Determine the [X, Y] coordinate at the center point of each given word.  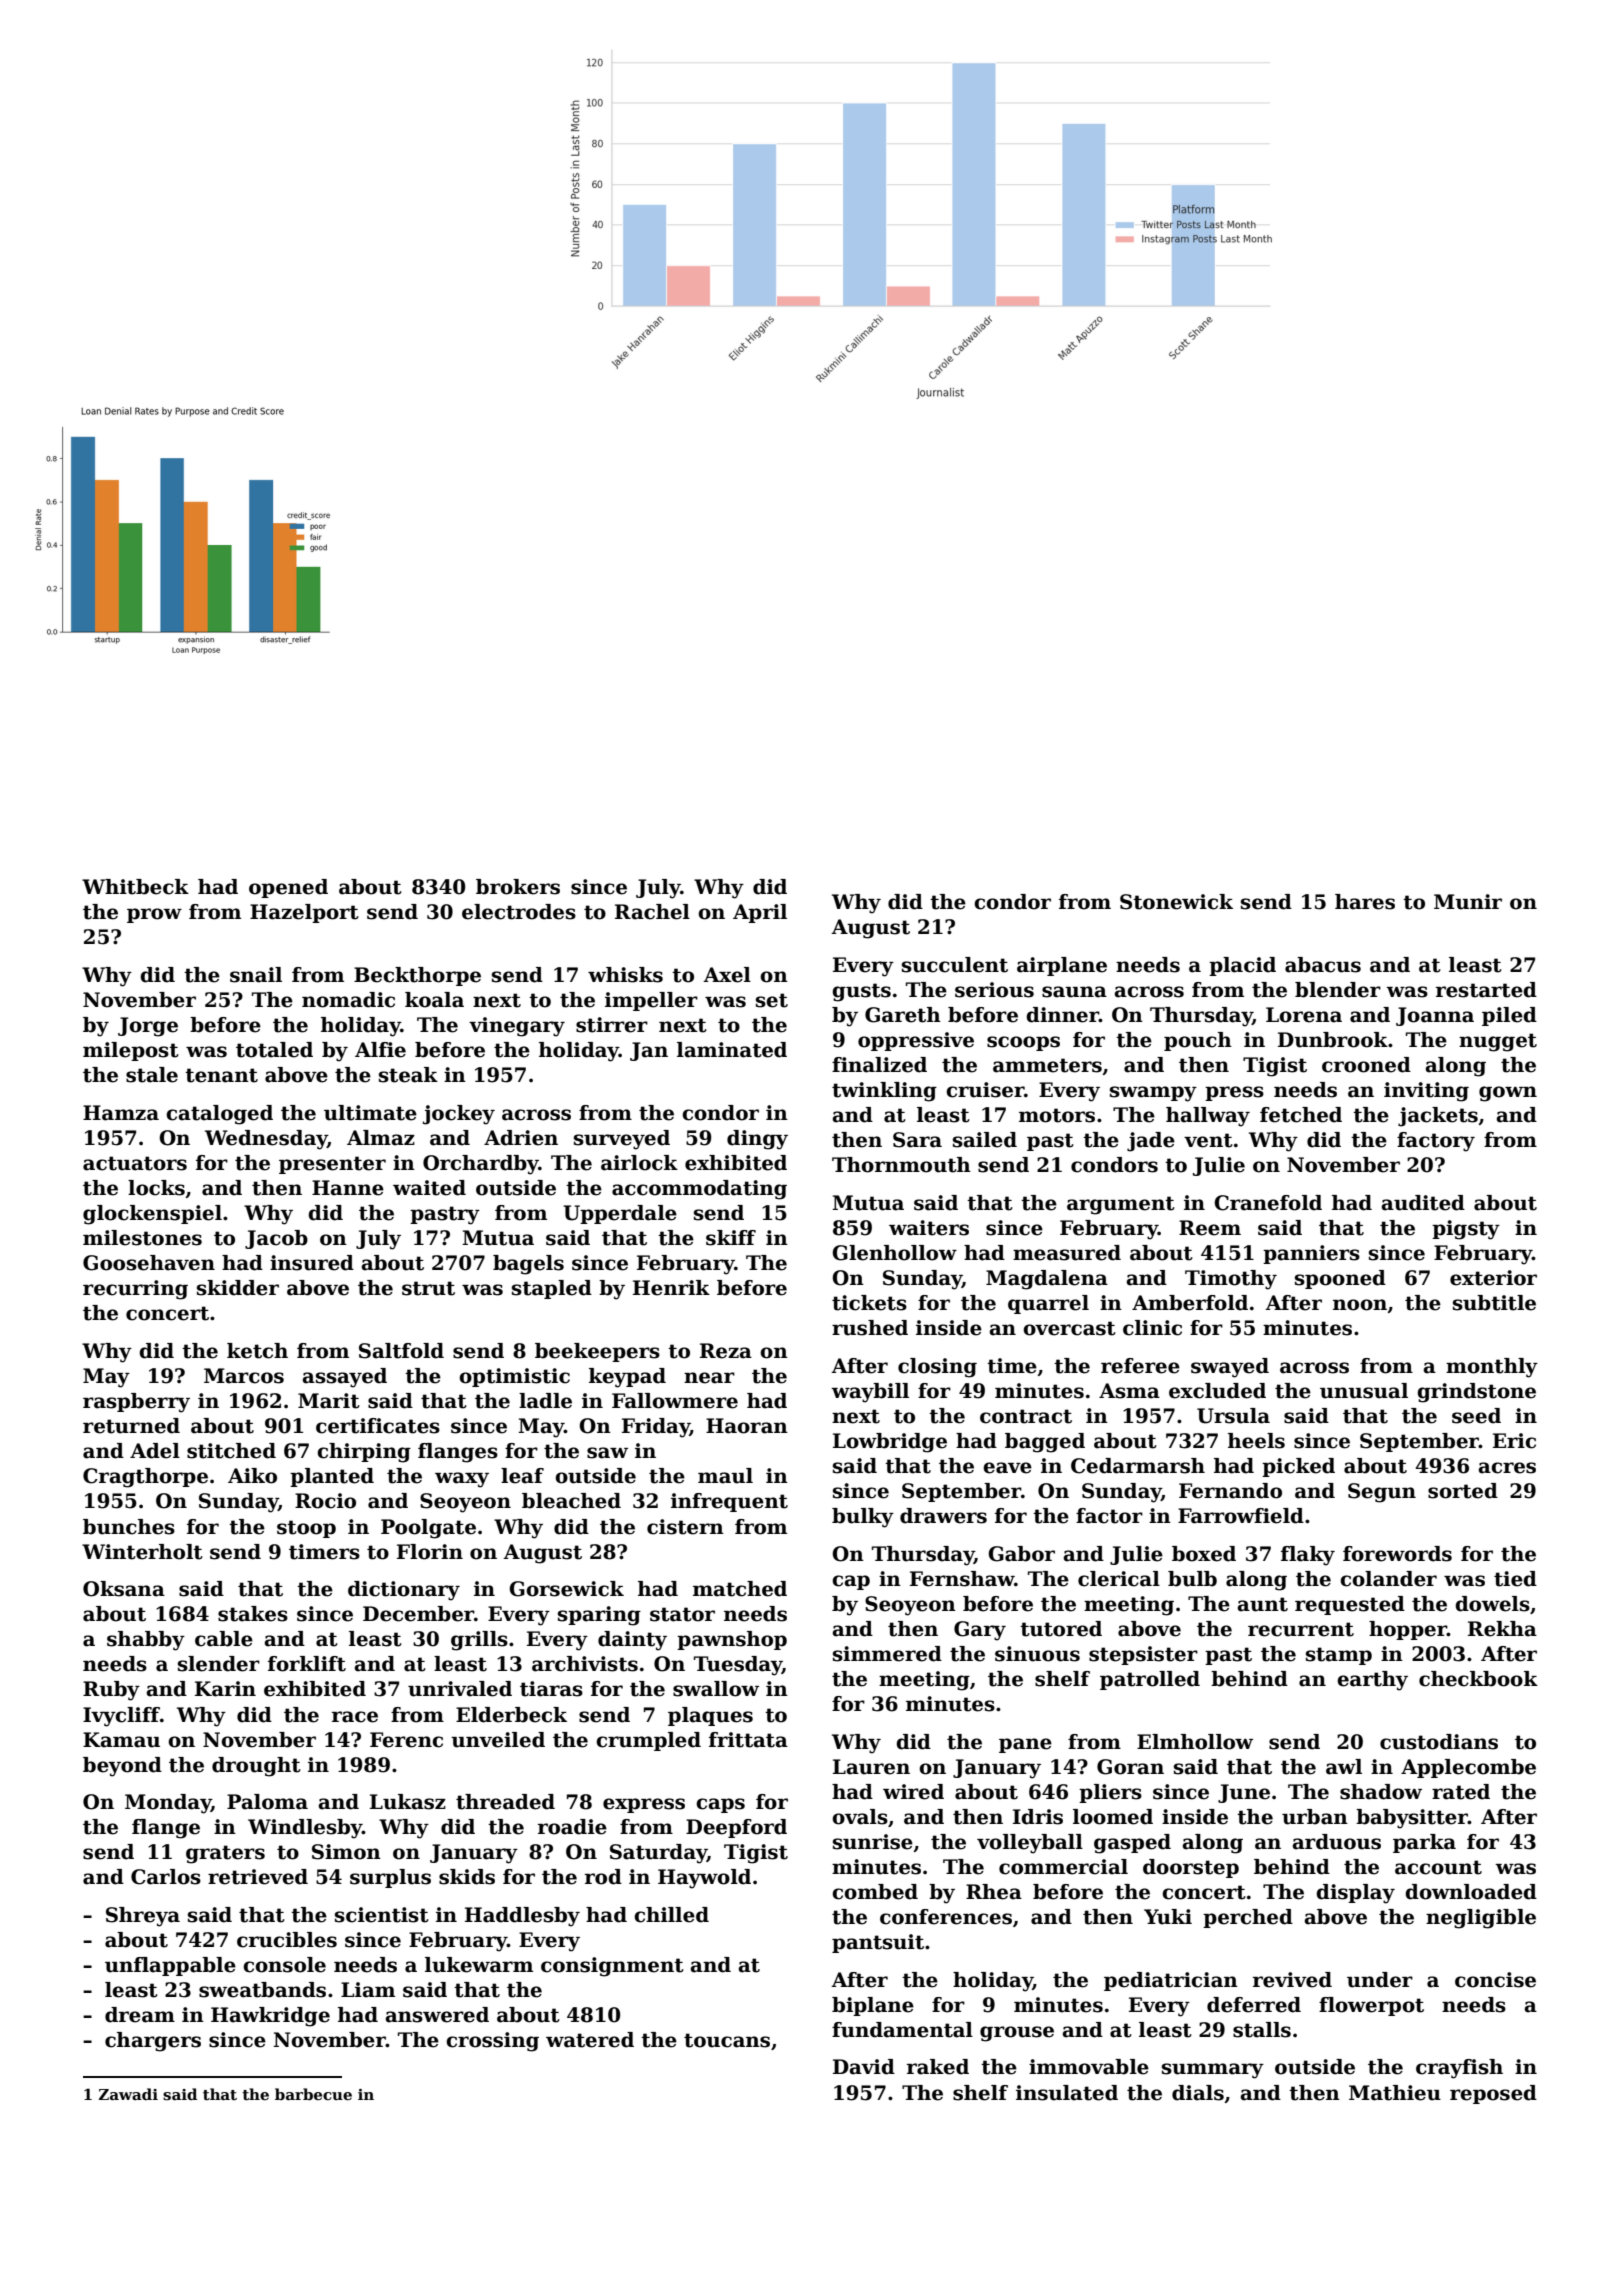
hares [1365, 902]
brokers [518, 887]
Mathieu [1395, 2093]
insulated [1067, 2093]
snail [256, 975]
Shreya [143, 1917]
